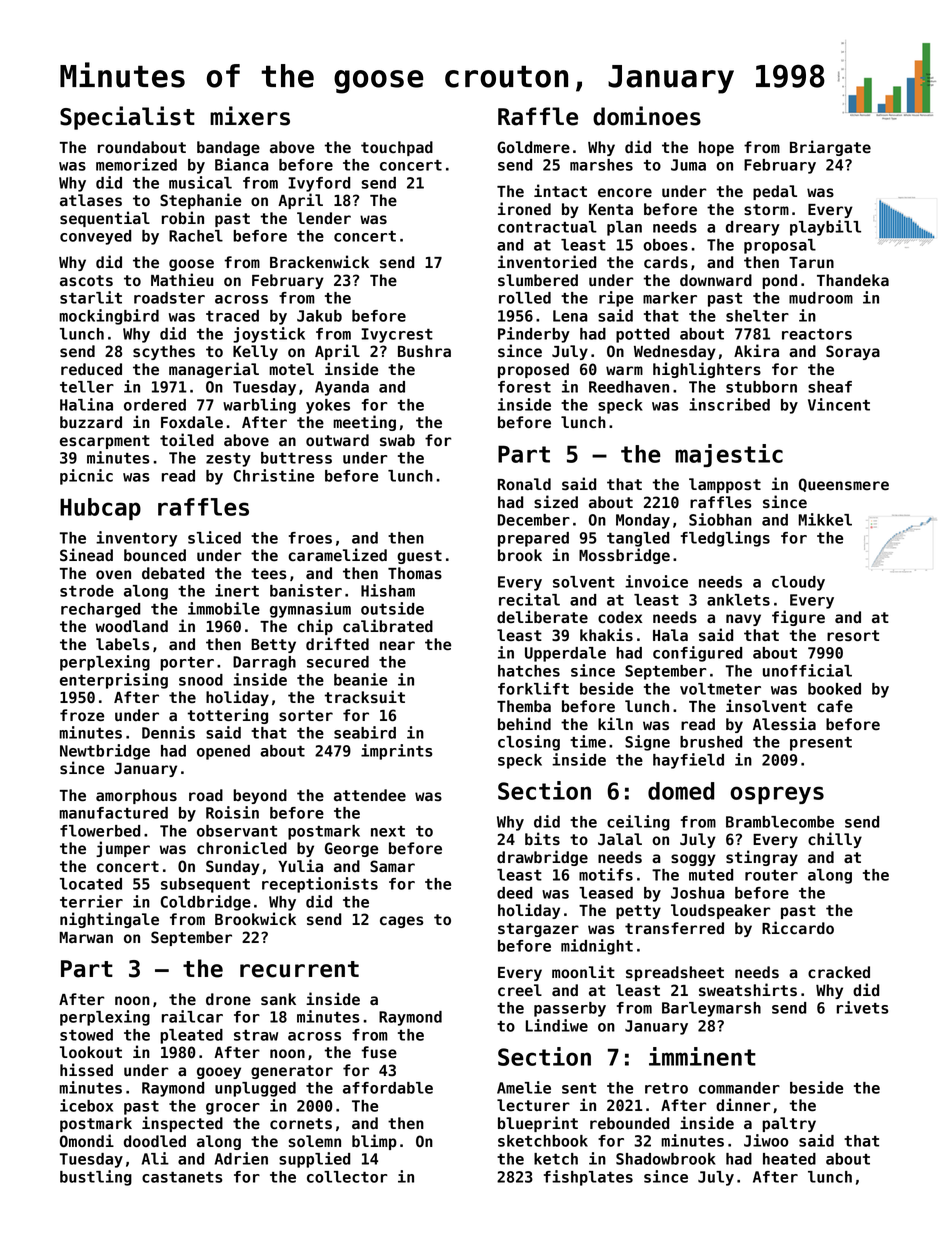  I want to click on stowed, so click(86, 1035).
